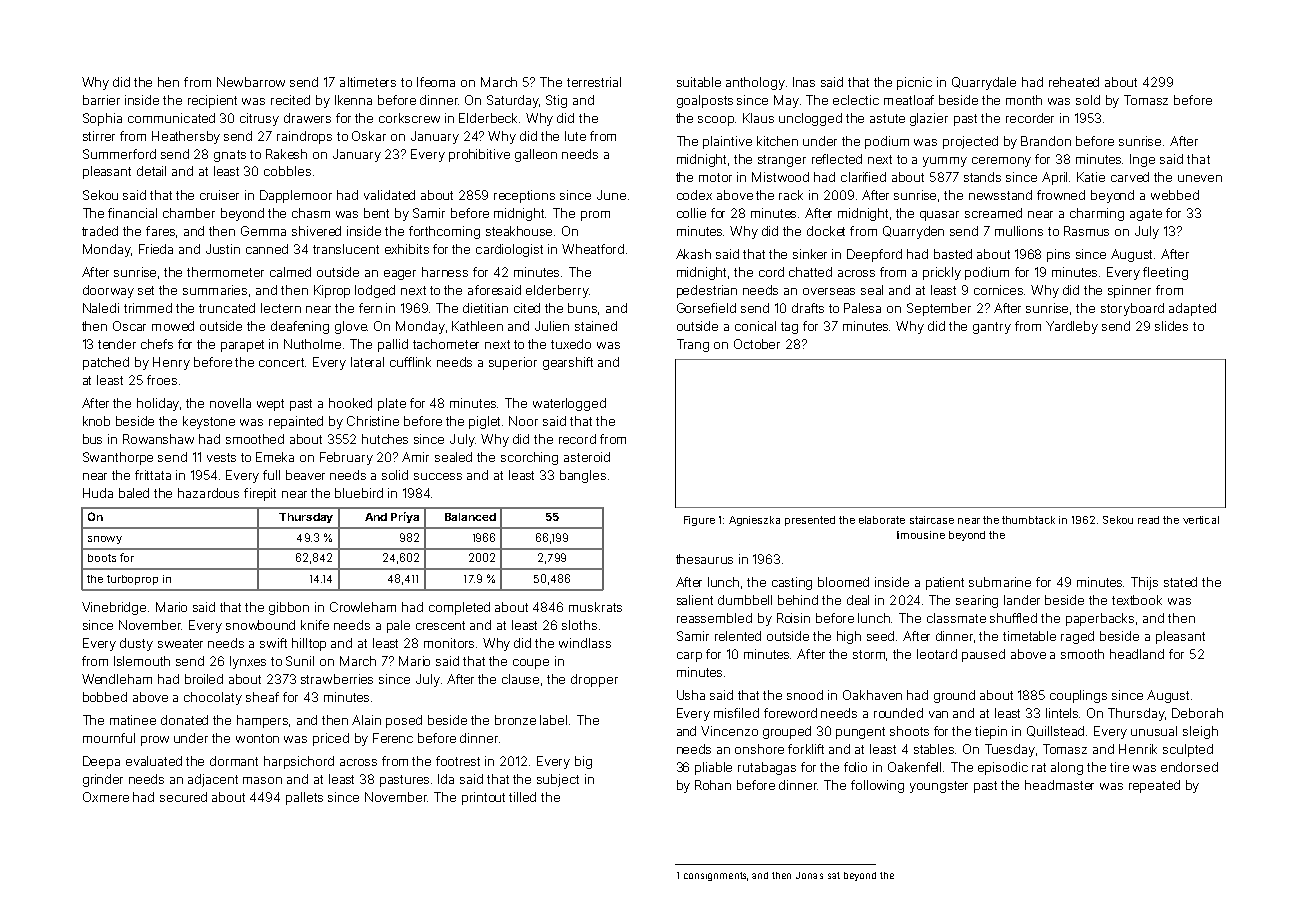  Describe the element at coordinates (331, 739) in the screenshot. I see `priced` at that location.
